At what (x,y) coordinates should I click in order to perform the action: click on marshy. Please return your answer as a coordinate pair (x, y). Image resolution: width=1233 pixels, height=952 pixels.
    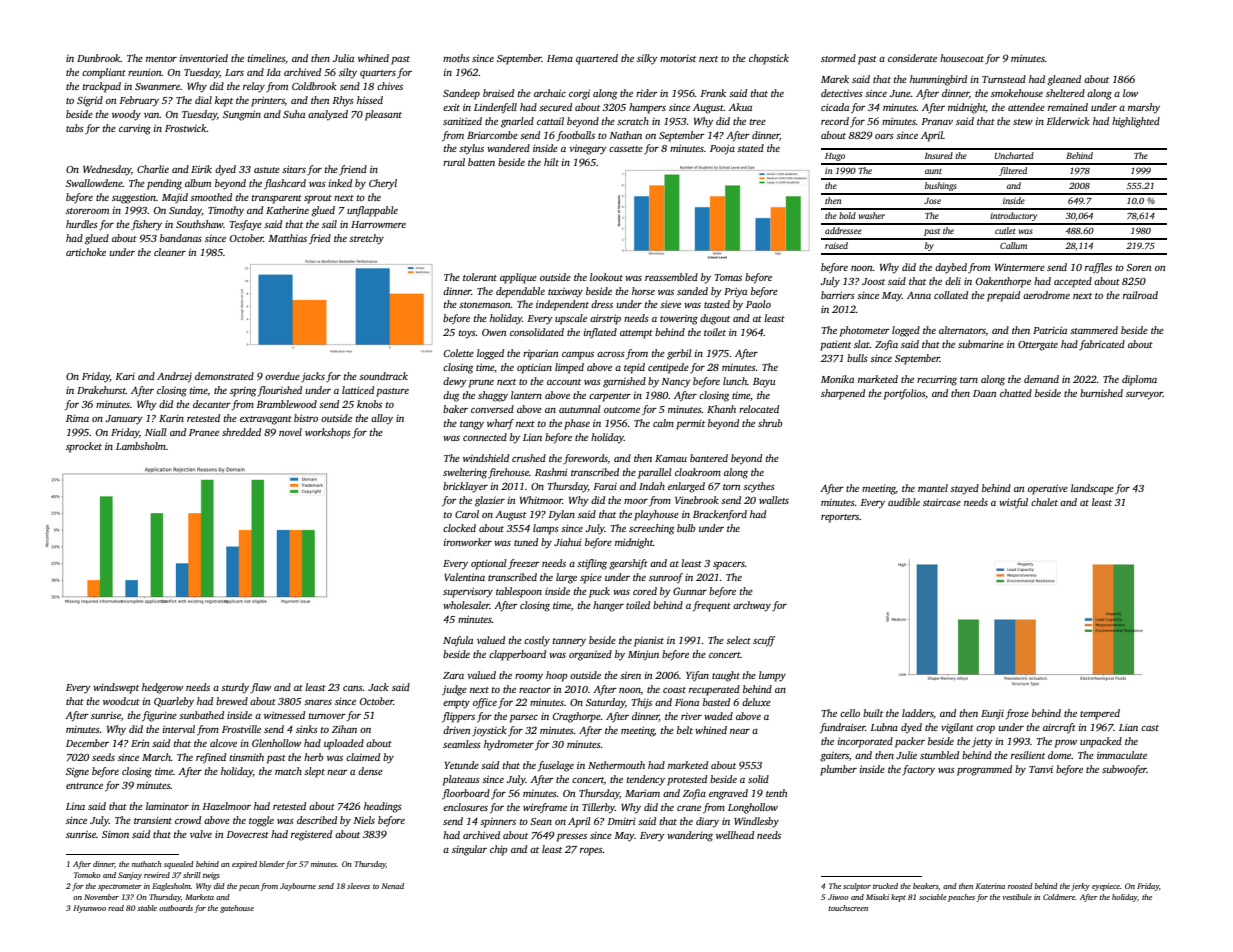
    Looking at the image, I should click on (1144, 108).
